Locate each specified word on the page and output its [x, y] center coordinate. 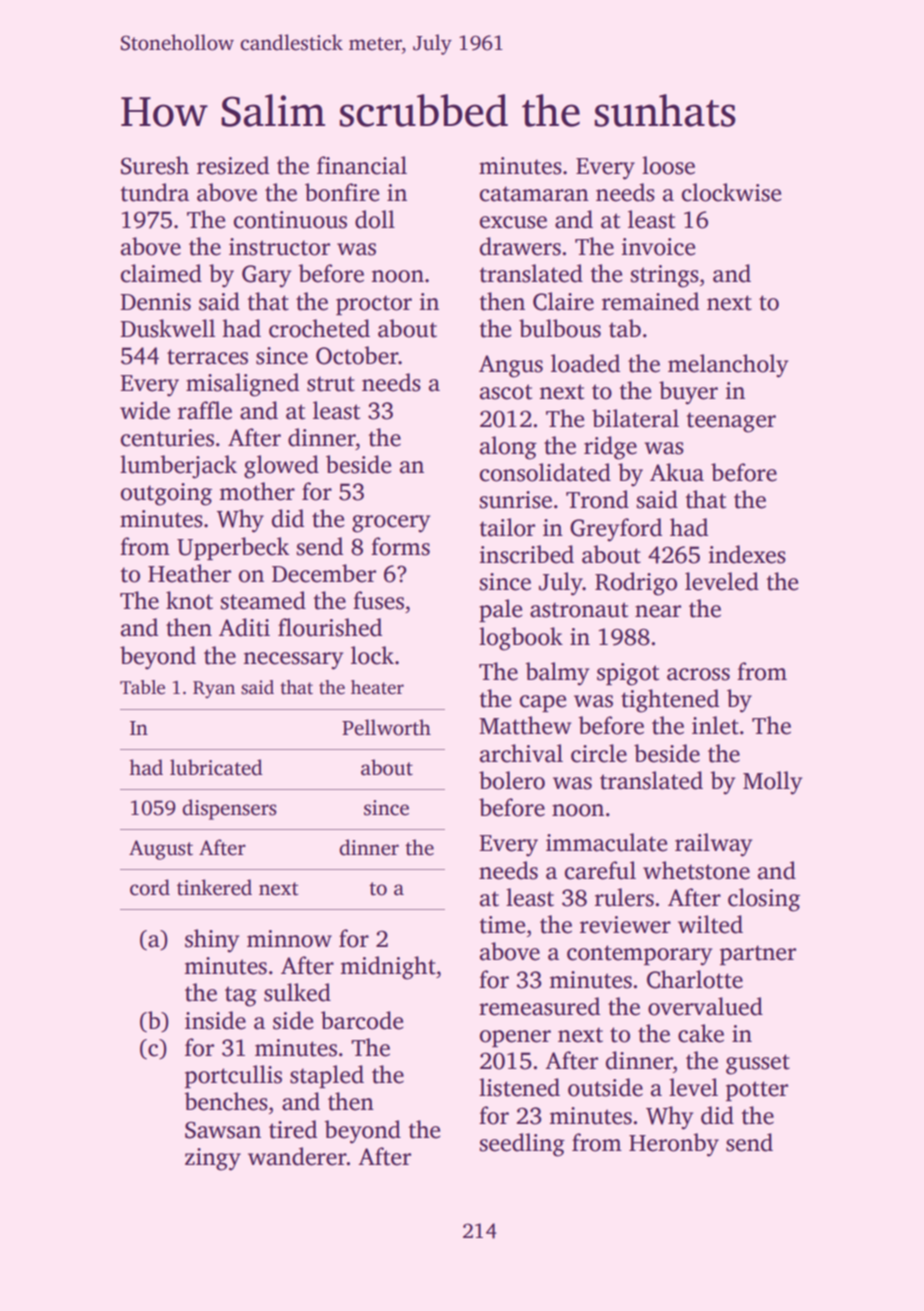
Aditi [244, 627]
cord [150, 887]
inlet [715, 725]
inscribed [526, 554]
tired [293, 1129]
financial [362, 165]
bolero [512, 780]
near [658, 611]
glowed [281, 467]
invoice [658, 247]
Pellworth [386, 727]
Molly [772, 783]
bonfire [342, 192]
